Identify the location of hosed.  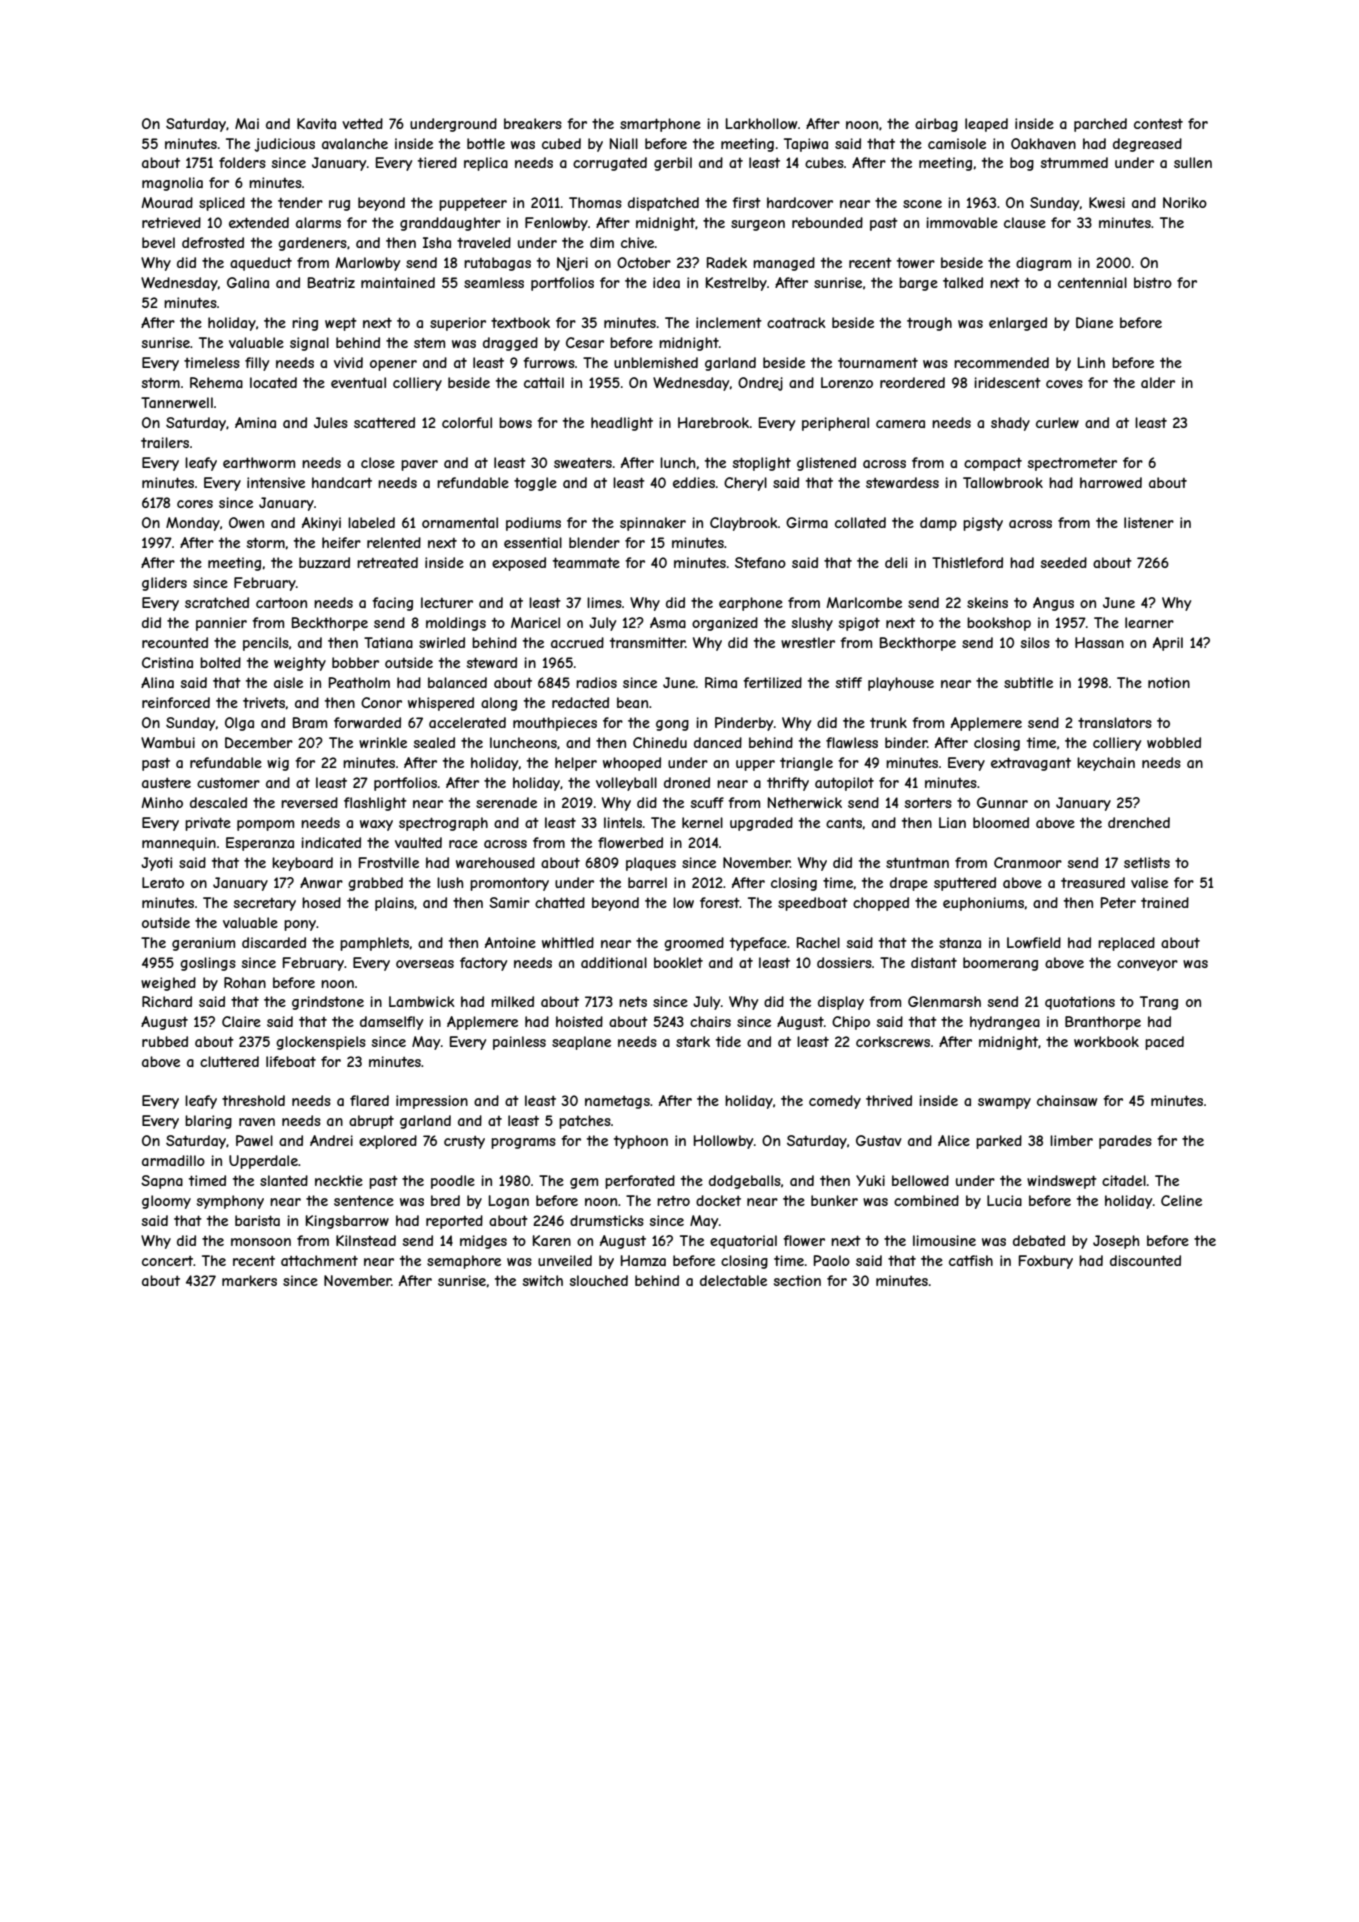
(321, 902).
